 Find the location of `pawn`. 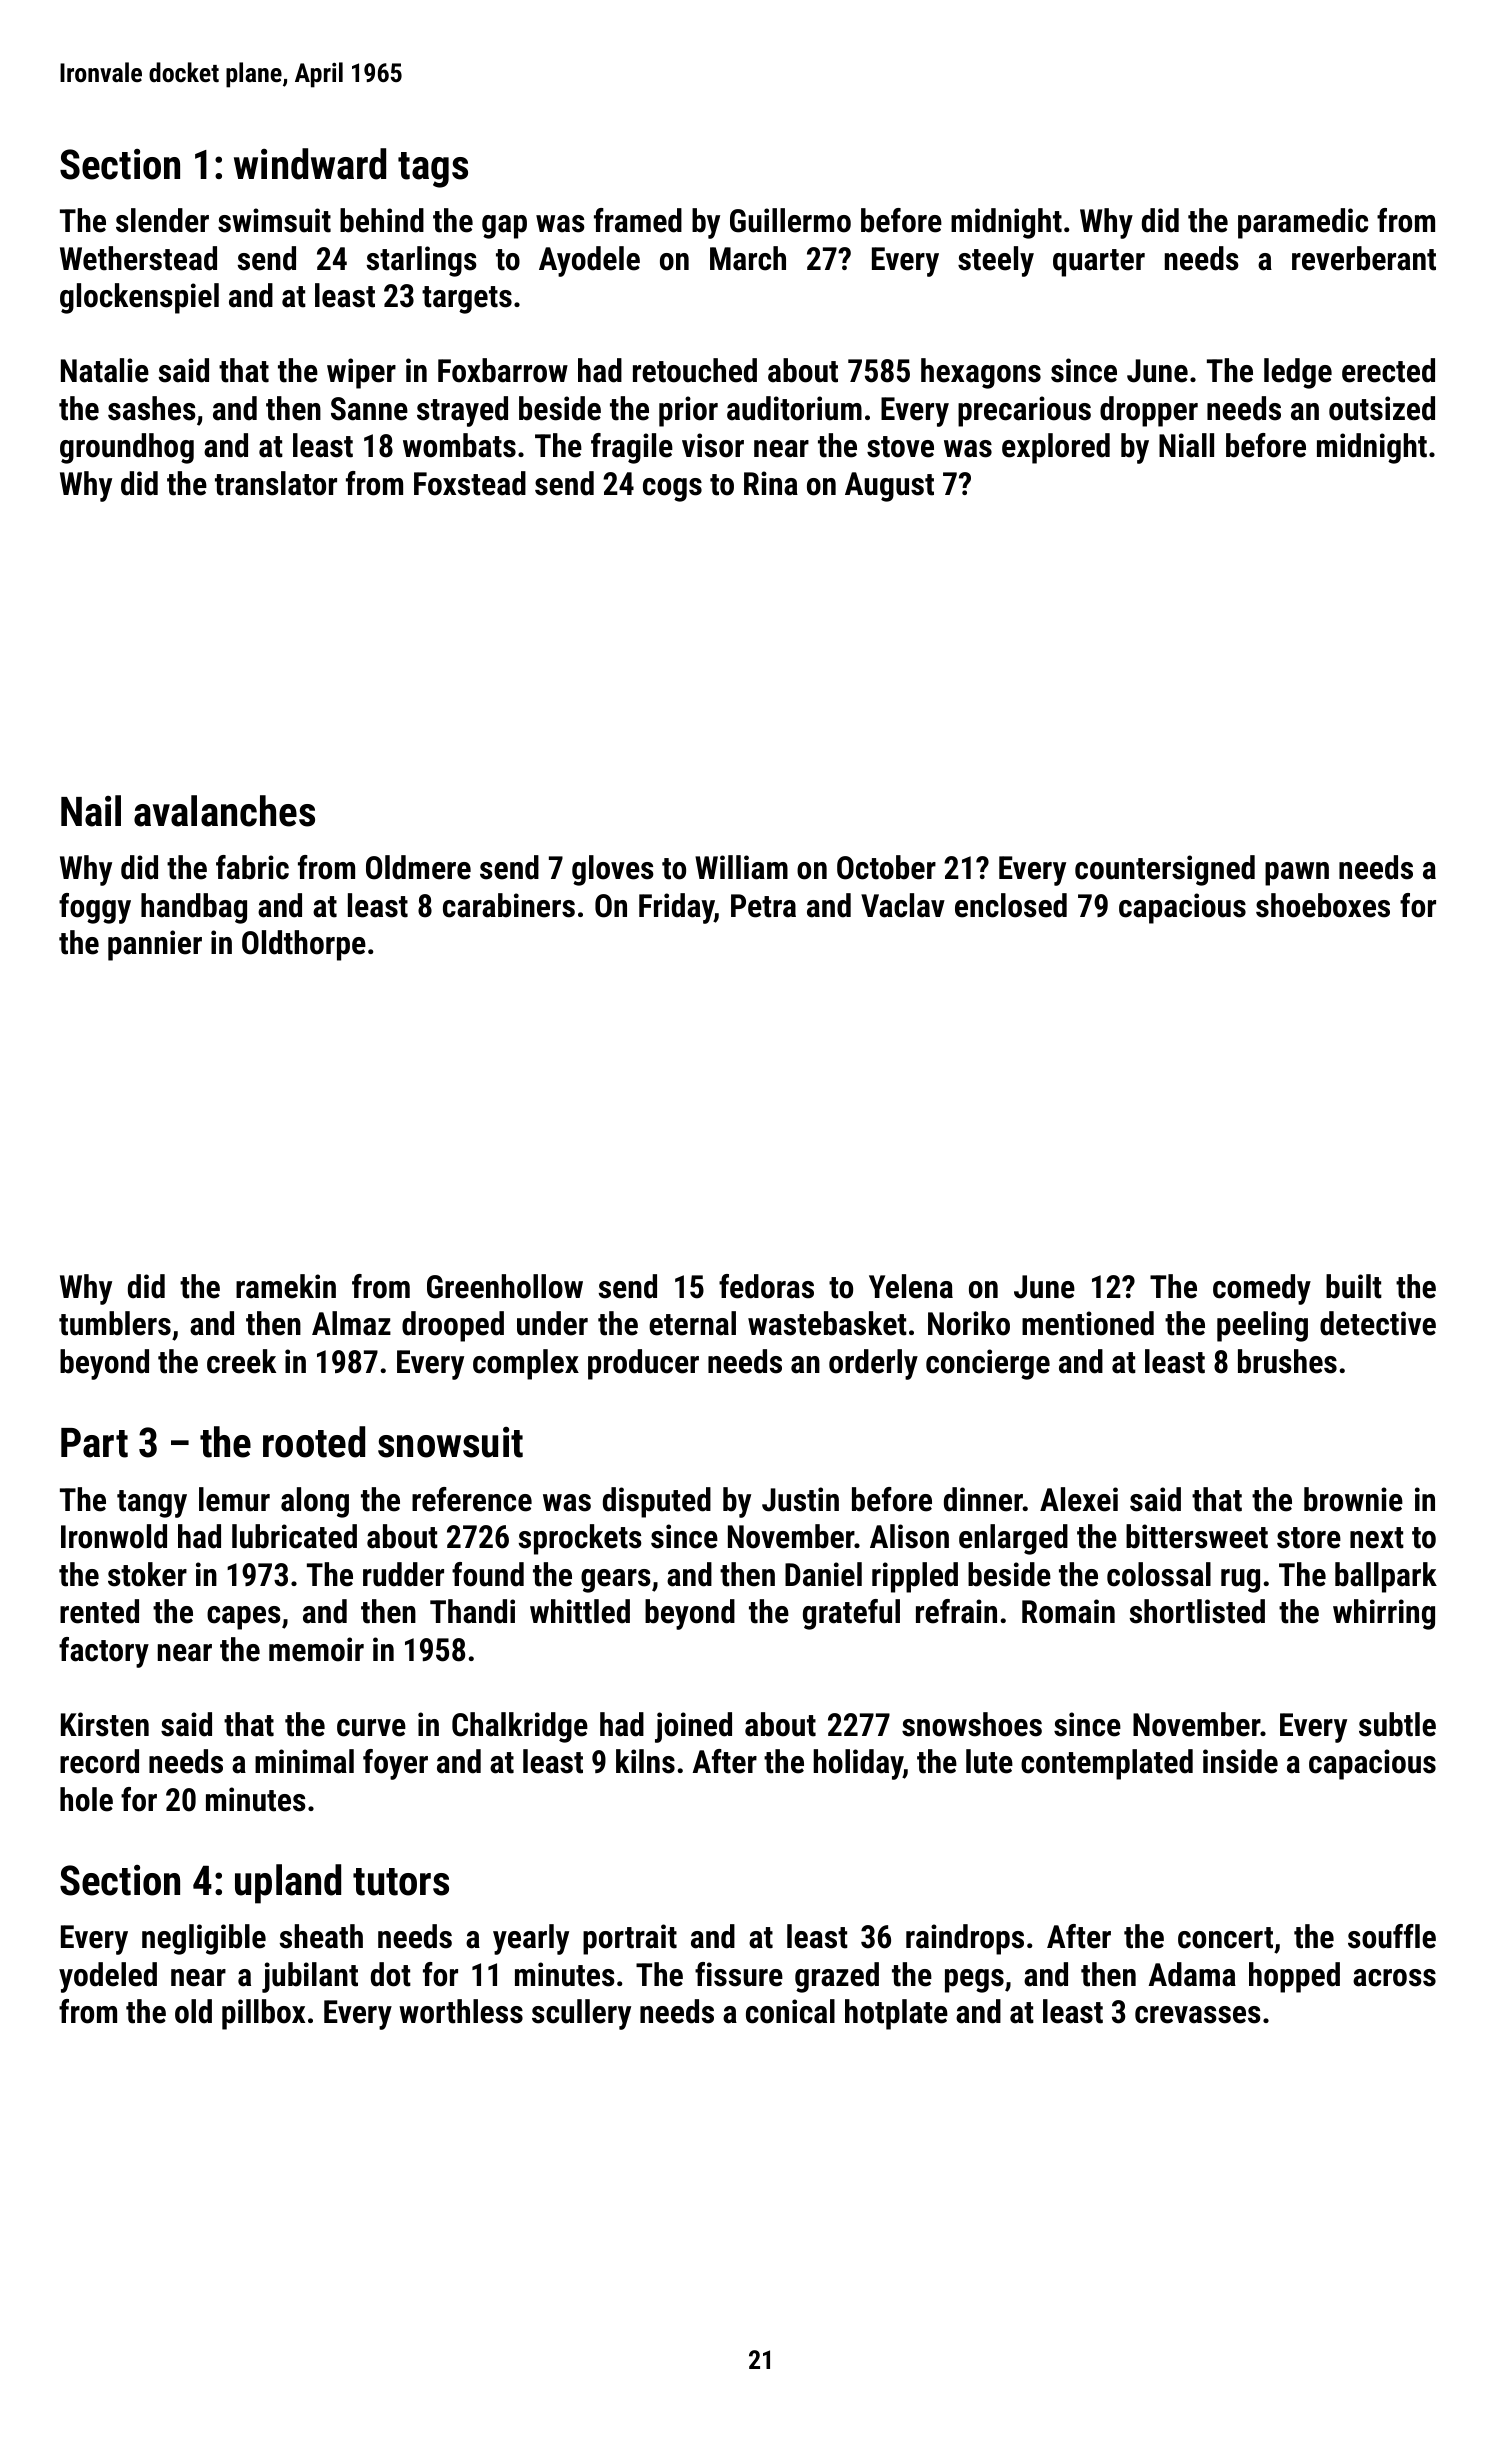

pawn is located at coordinates (1297, 874).
